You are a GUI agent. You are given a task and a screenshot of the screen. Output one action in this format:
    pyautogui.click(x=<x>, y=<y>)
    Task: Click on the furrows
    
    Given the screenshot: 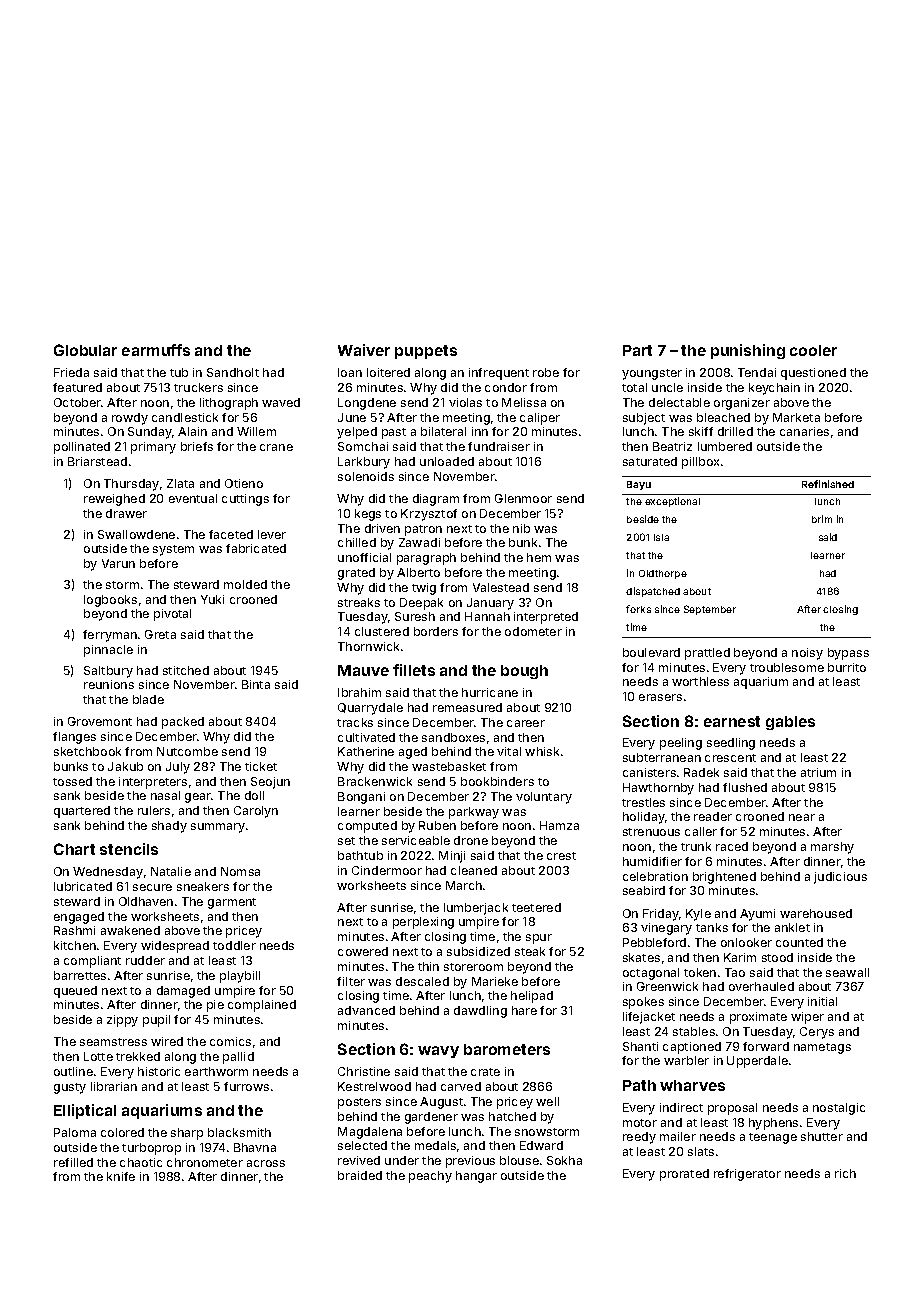 What is the action you would take?
    pyautogui.click(x=246, y=1086)
